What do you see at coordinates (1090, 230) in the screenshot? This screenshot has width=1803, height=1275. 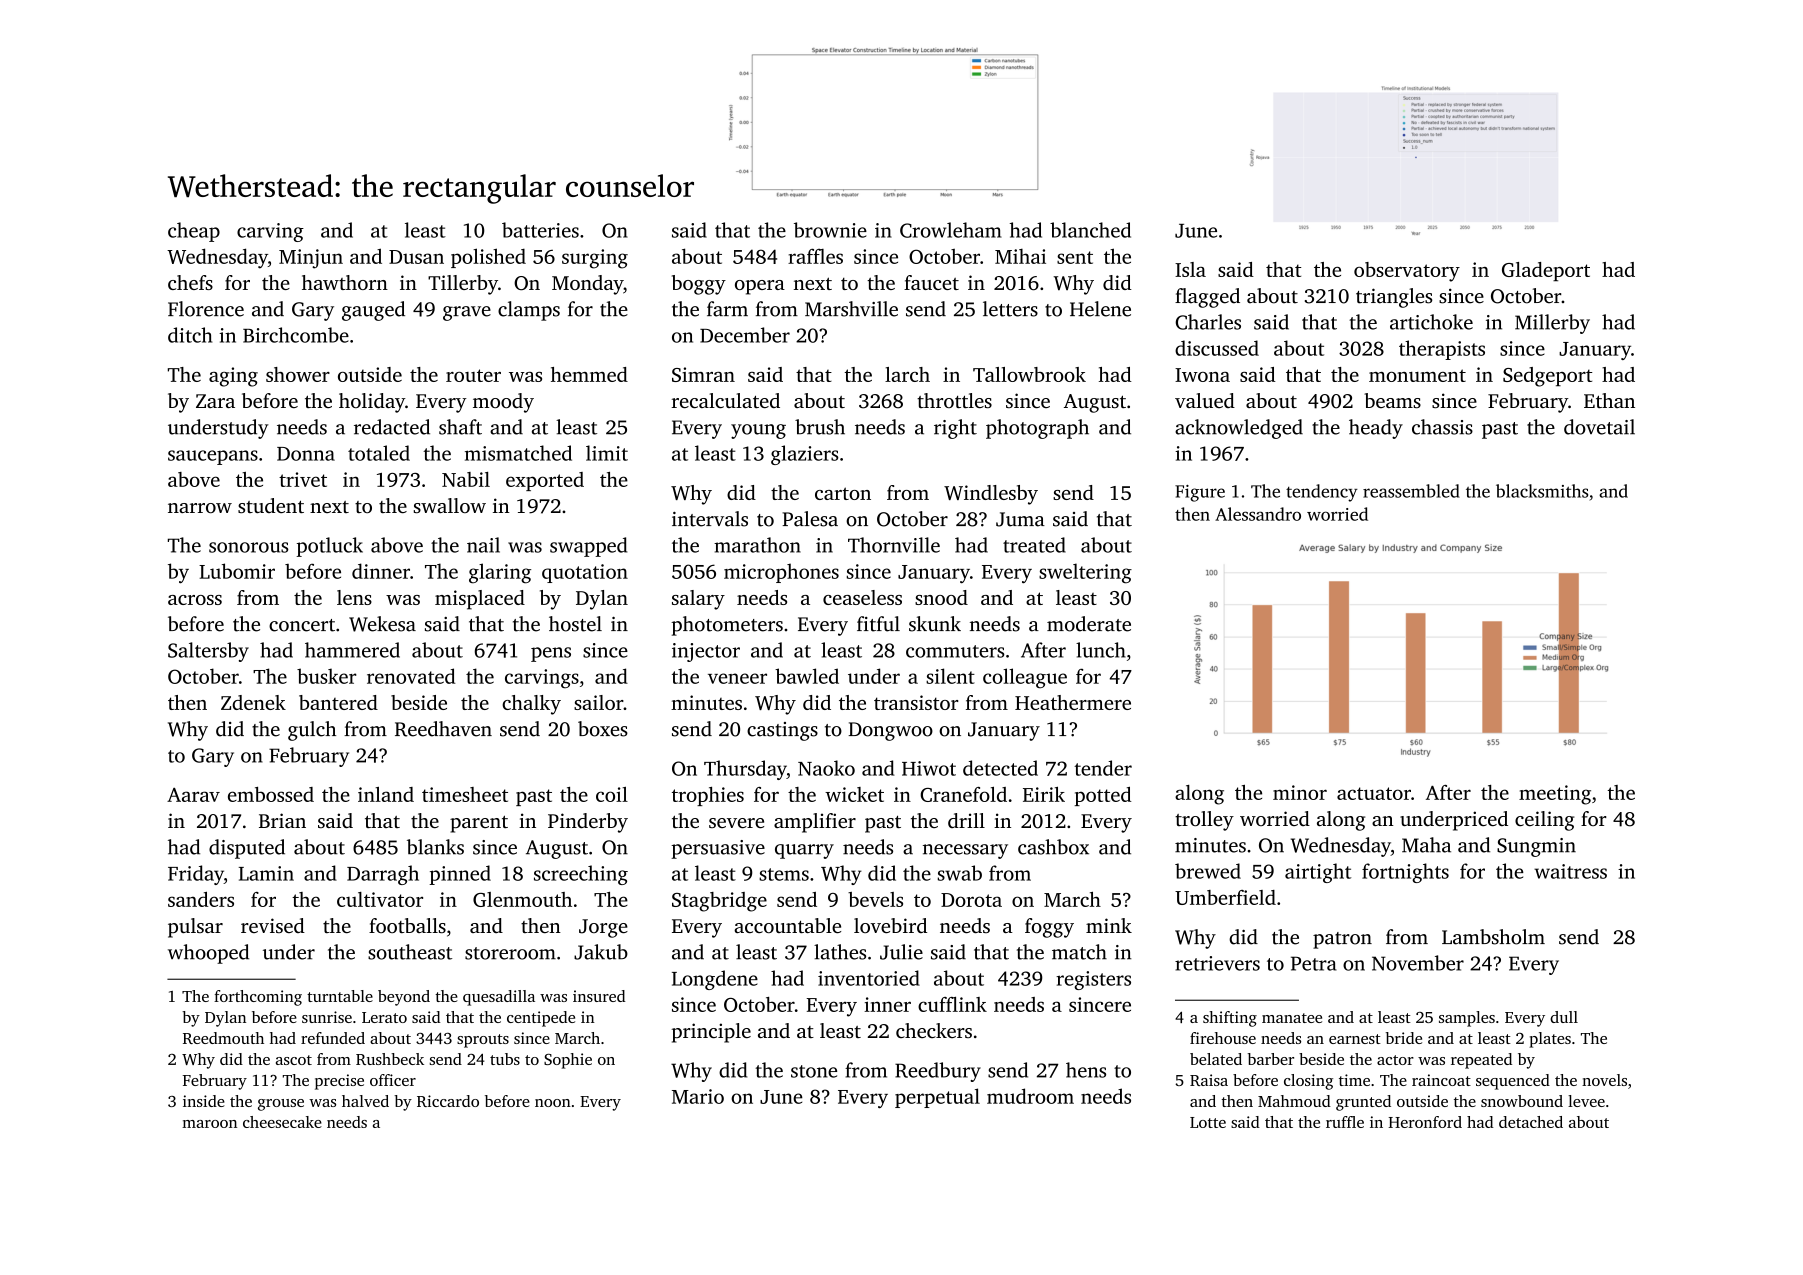 I see `blanched` at bounding box center [1090, 230].
